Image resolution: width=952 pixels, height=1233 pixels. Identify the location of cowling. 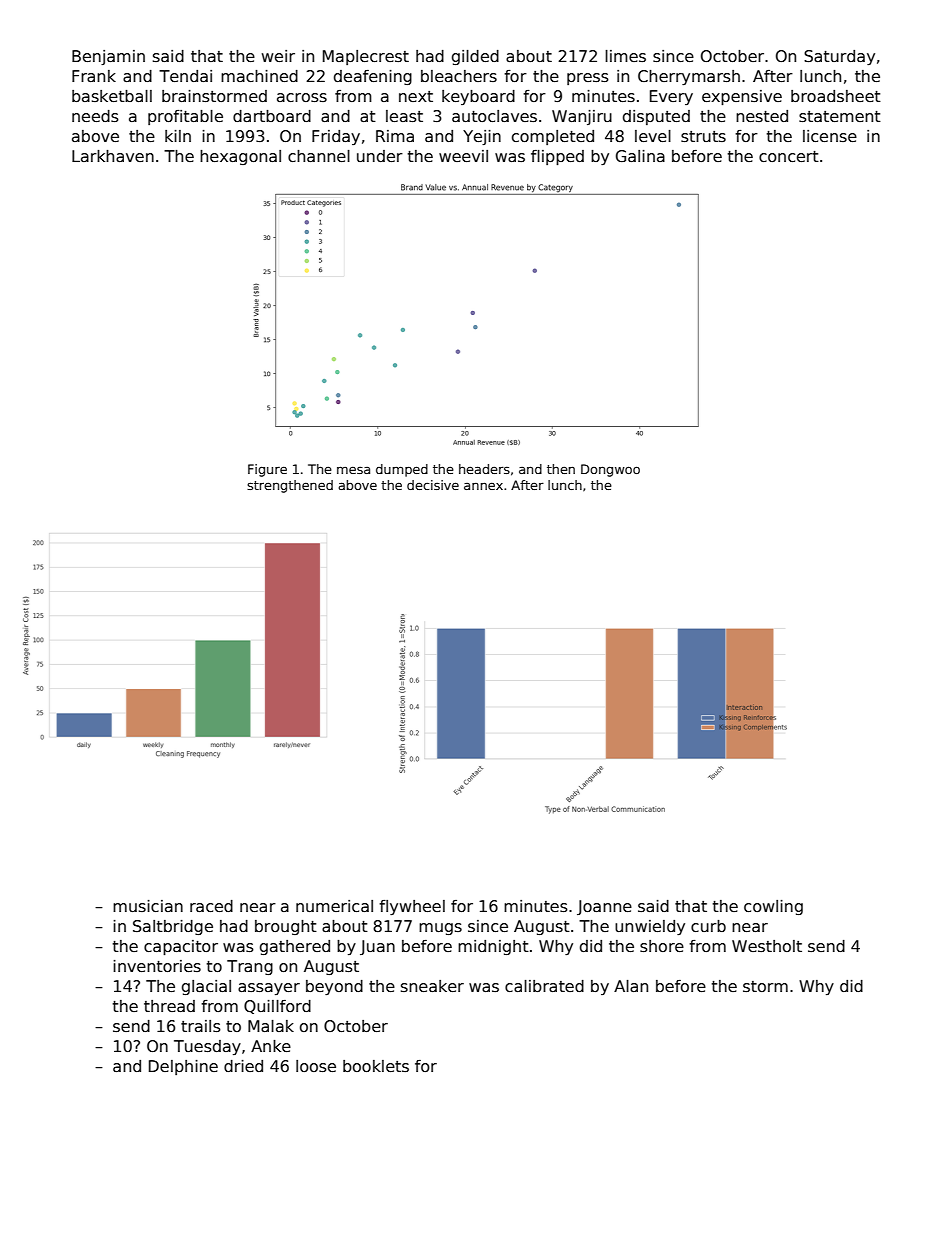
(773, 907).
